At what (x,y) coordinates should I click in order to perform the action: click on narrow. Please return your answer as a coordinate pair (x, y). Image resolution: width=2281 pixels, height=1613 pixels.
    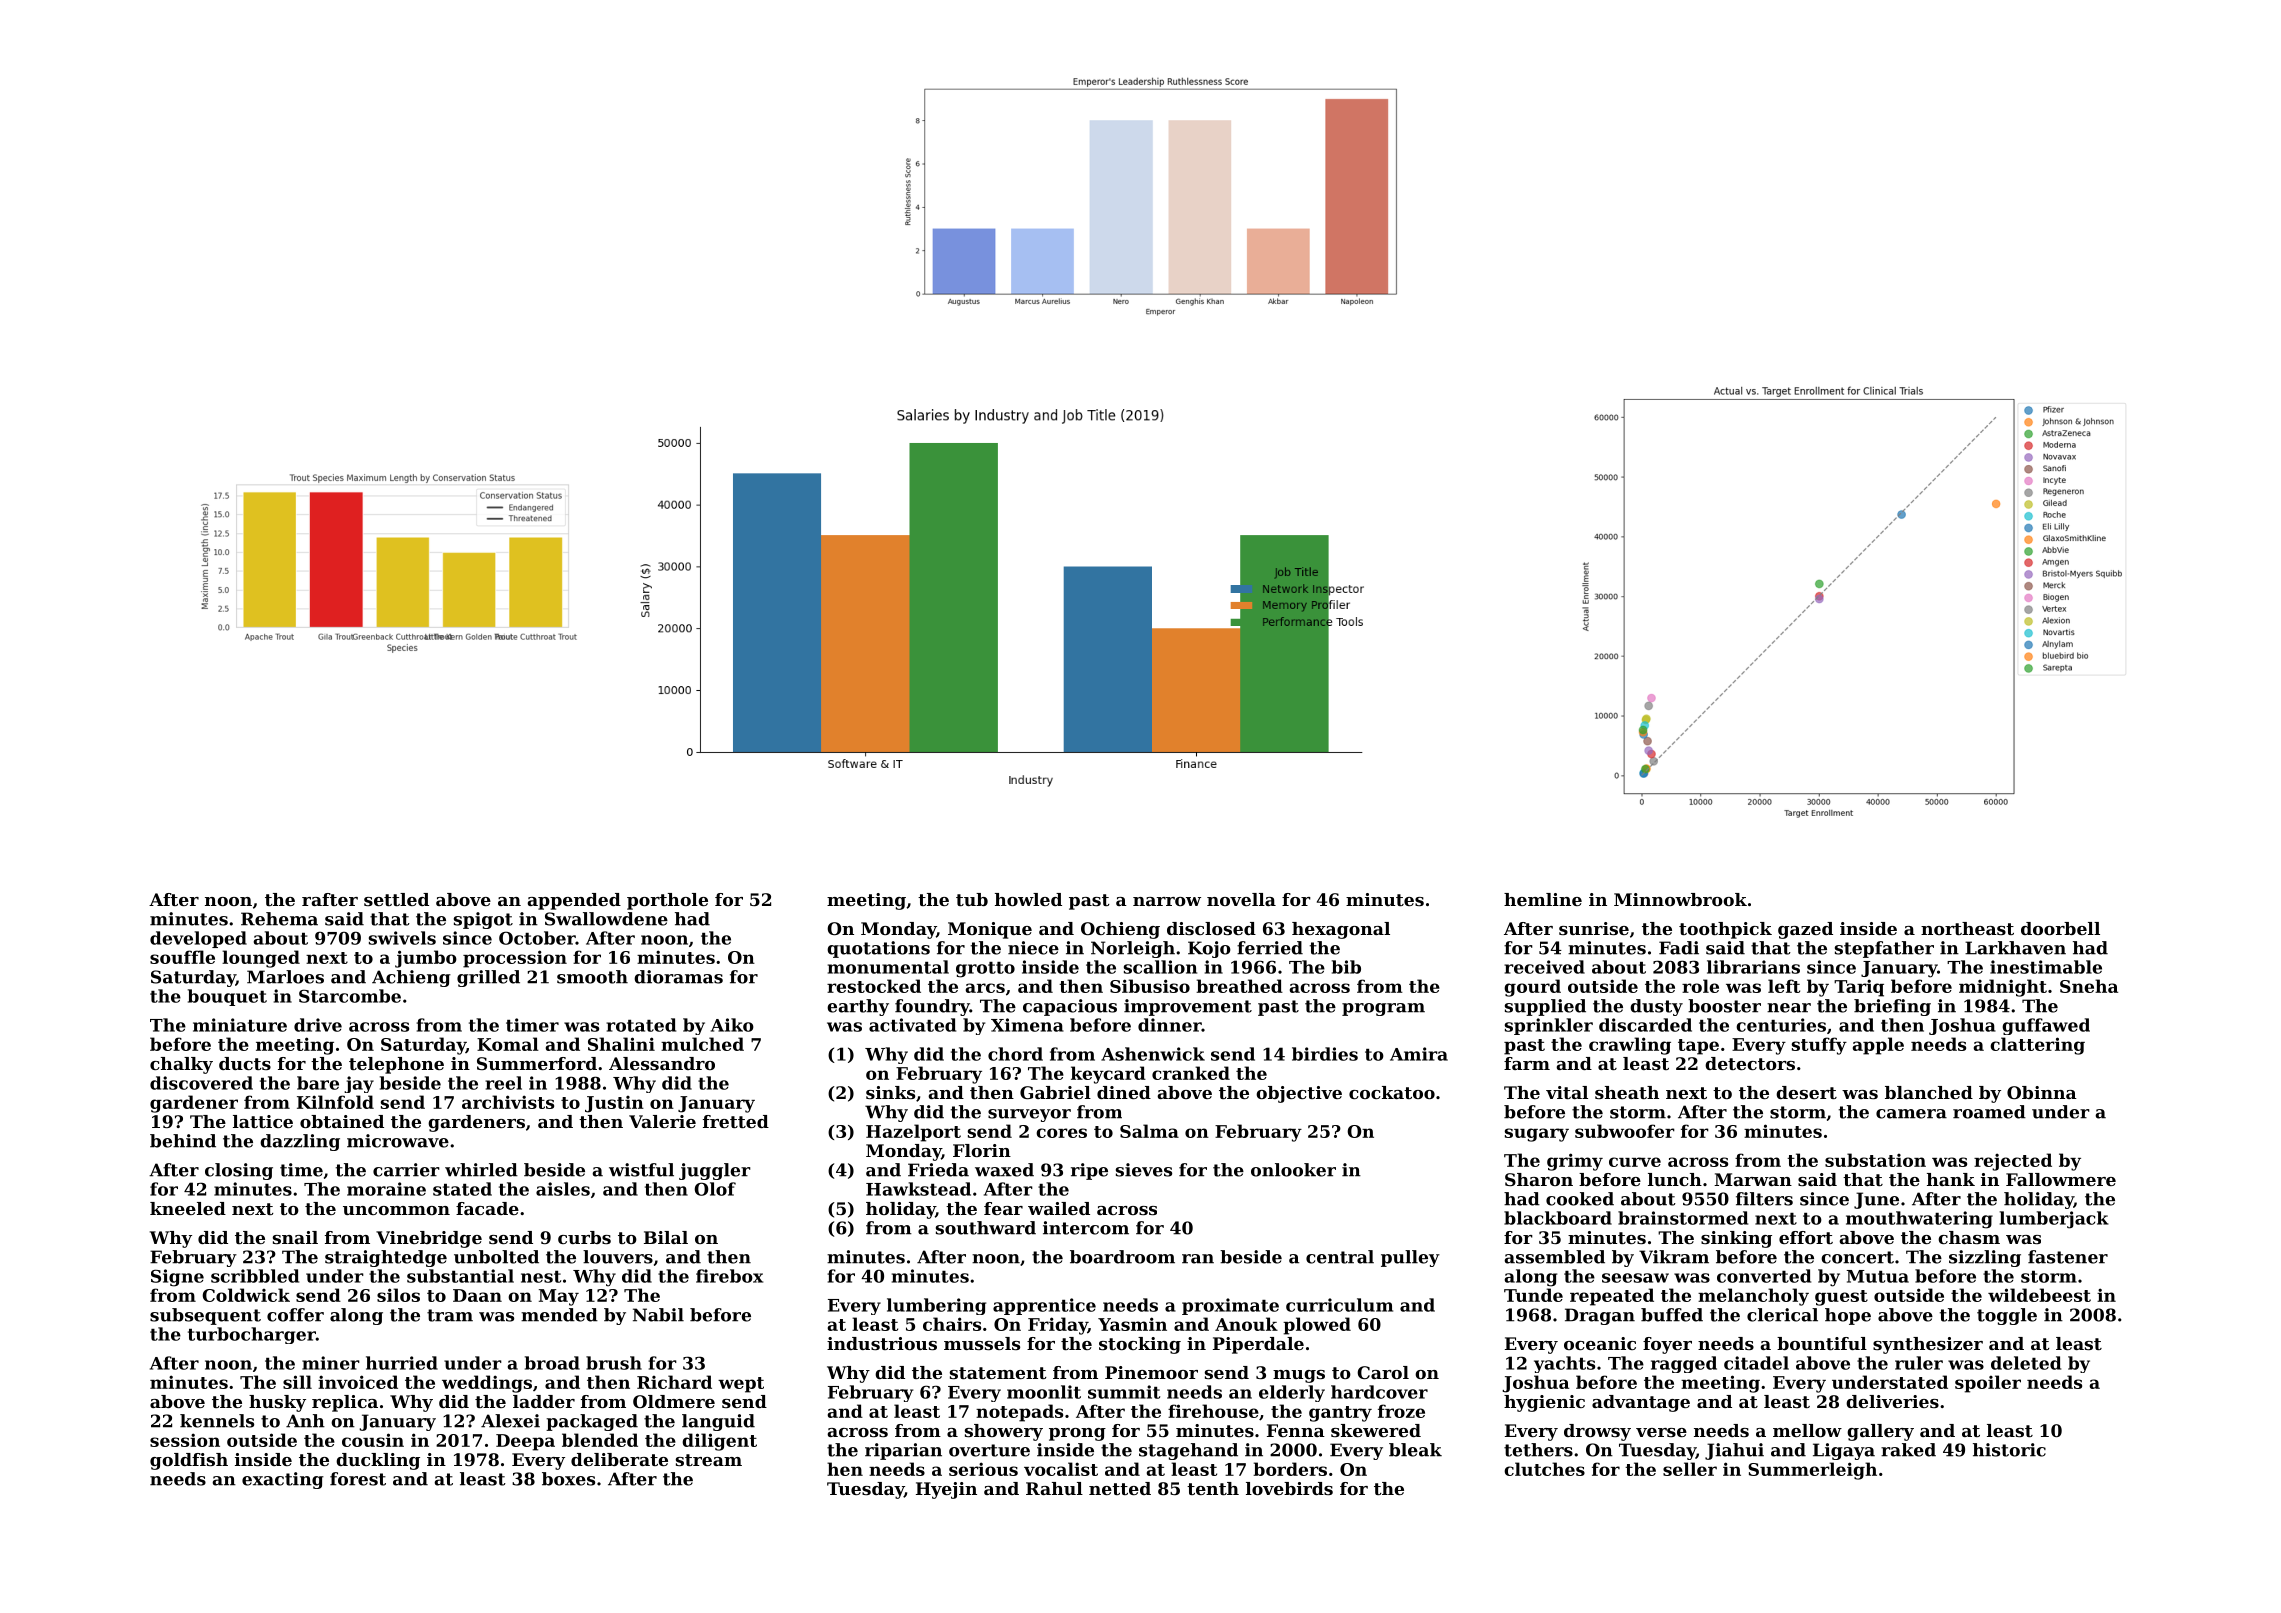
    Looking at the image, I should click on (1167, 901).
